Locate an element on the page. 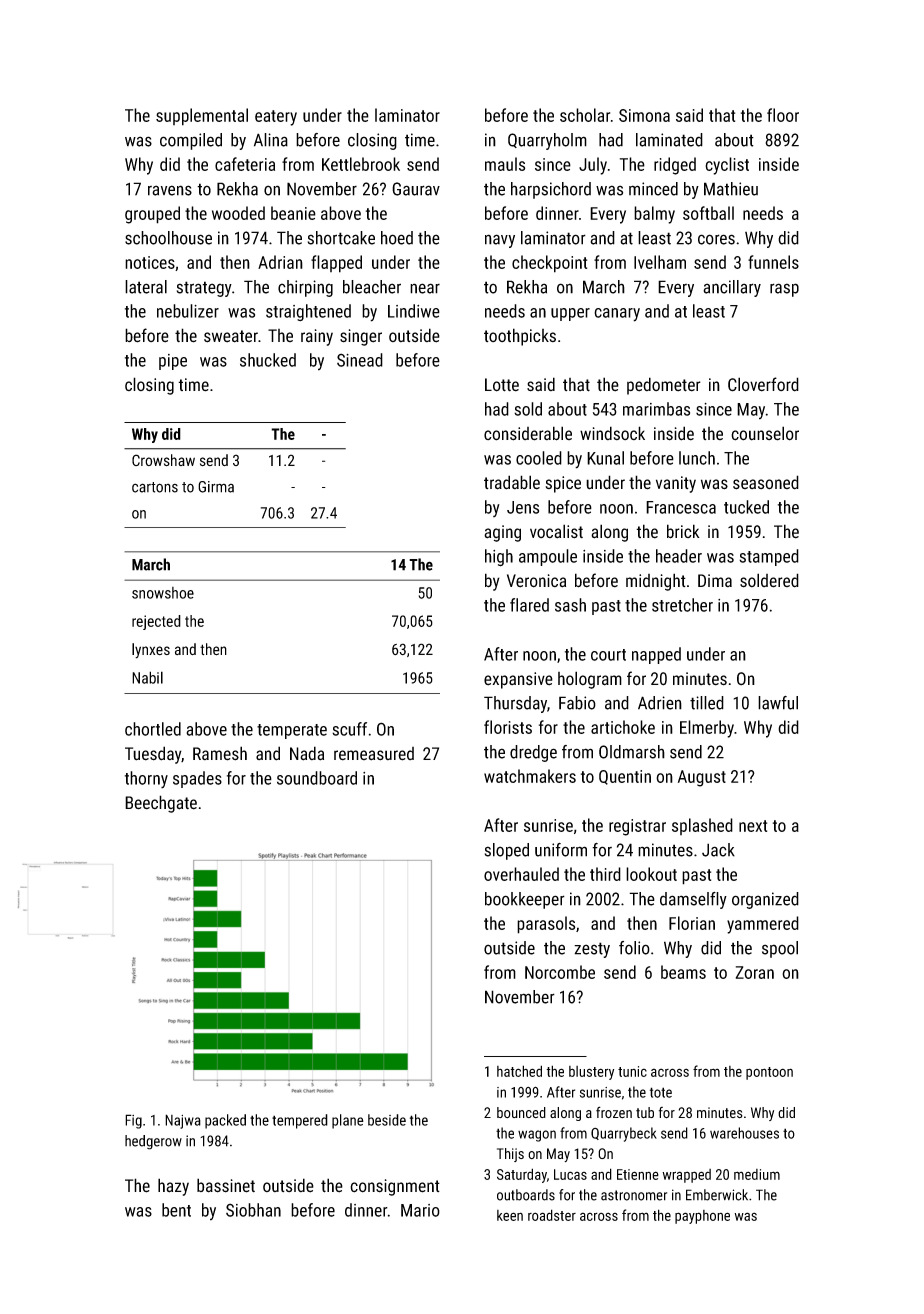 Image resolution: width=924 pixels, height=1314 pixels. hoed is located at coordinates (397, 238).
